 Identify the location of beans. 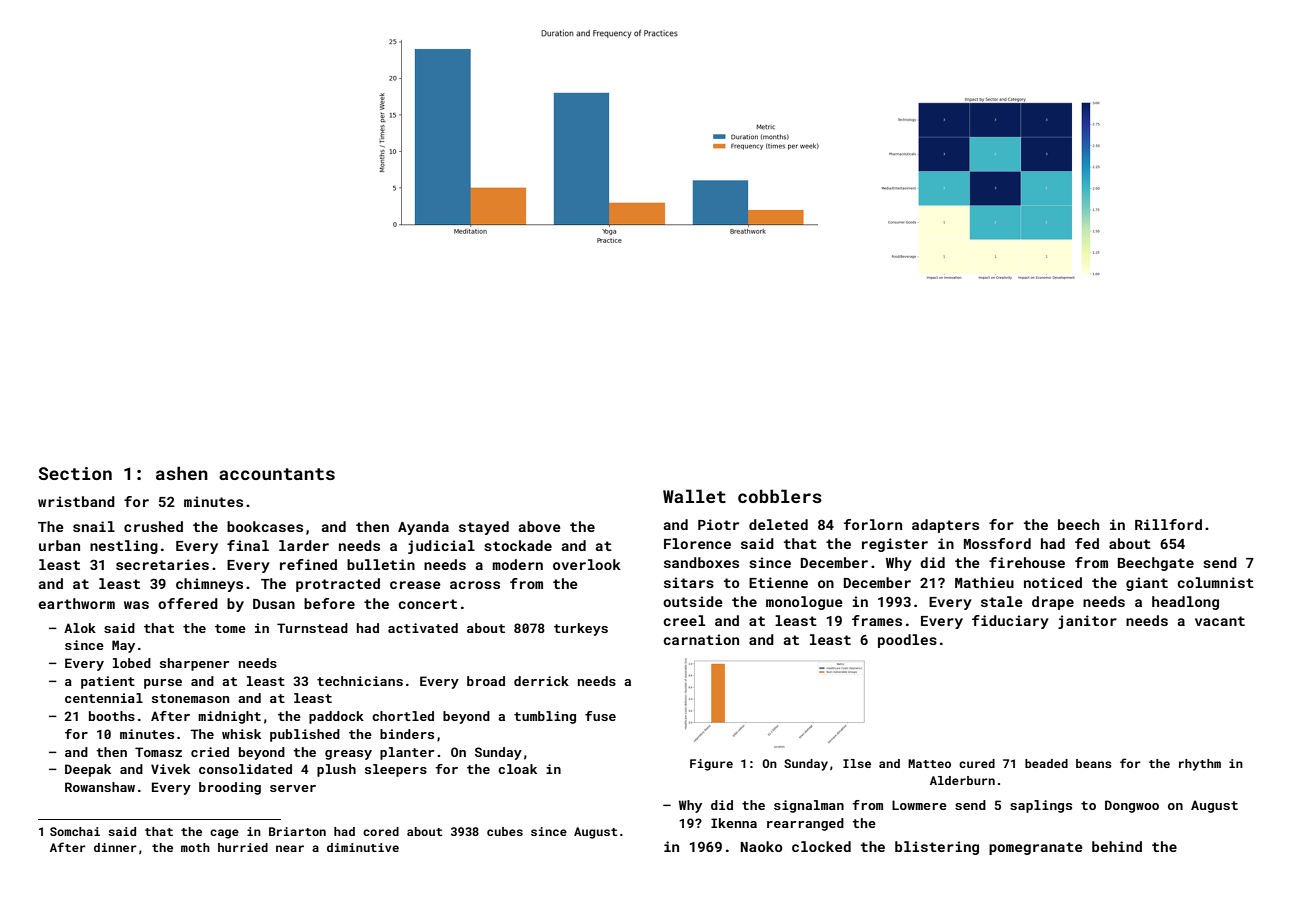
(1094, 763).
